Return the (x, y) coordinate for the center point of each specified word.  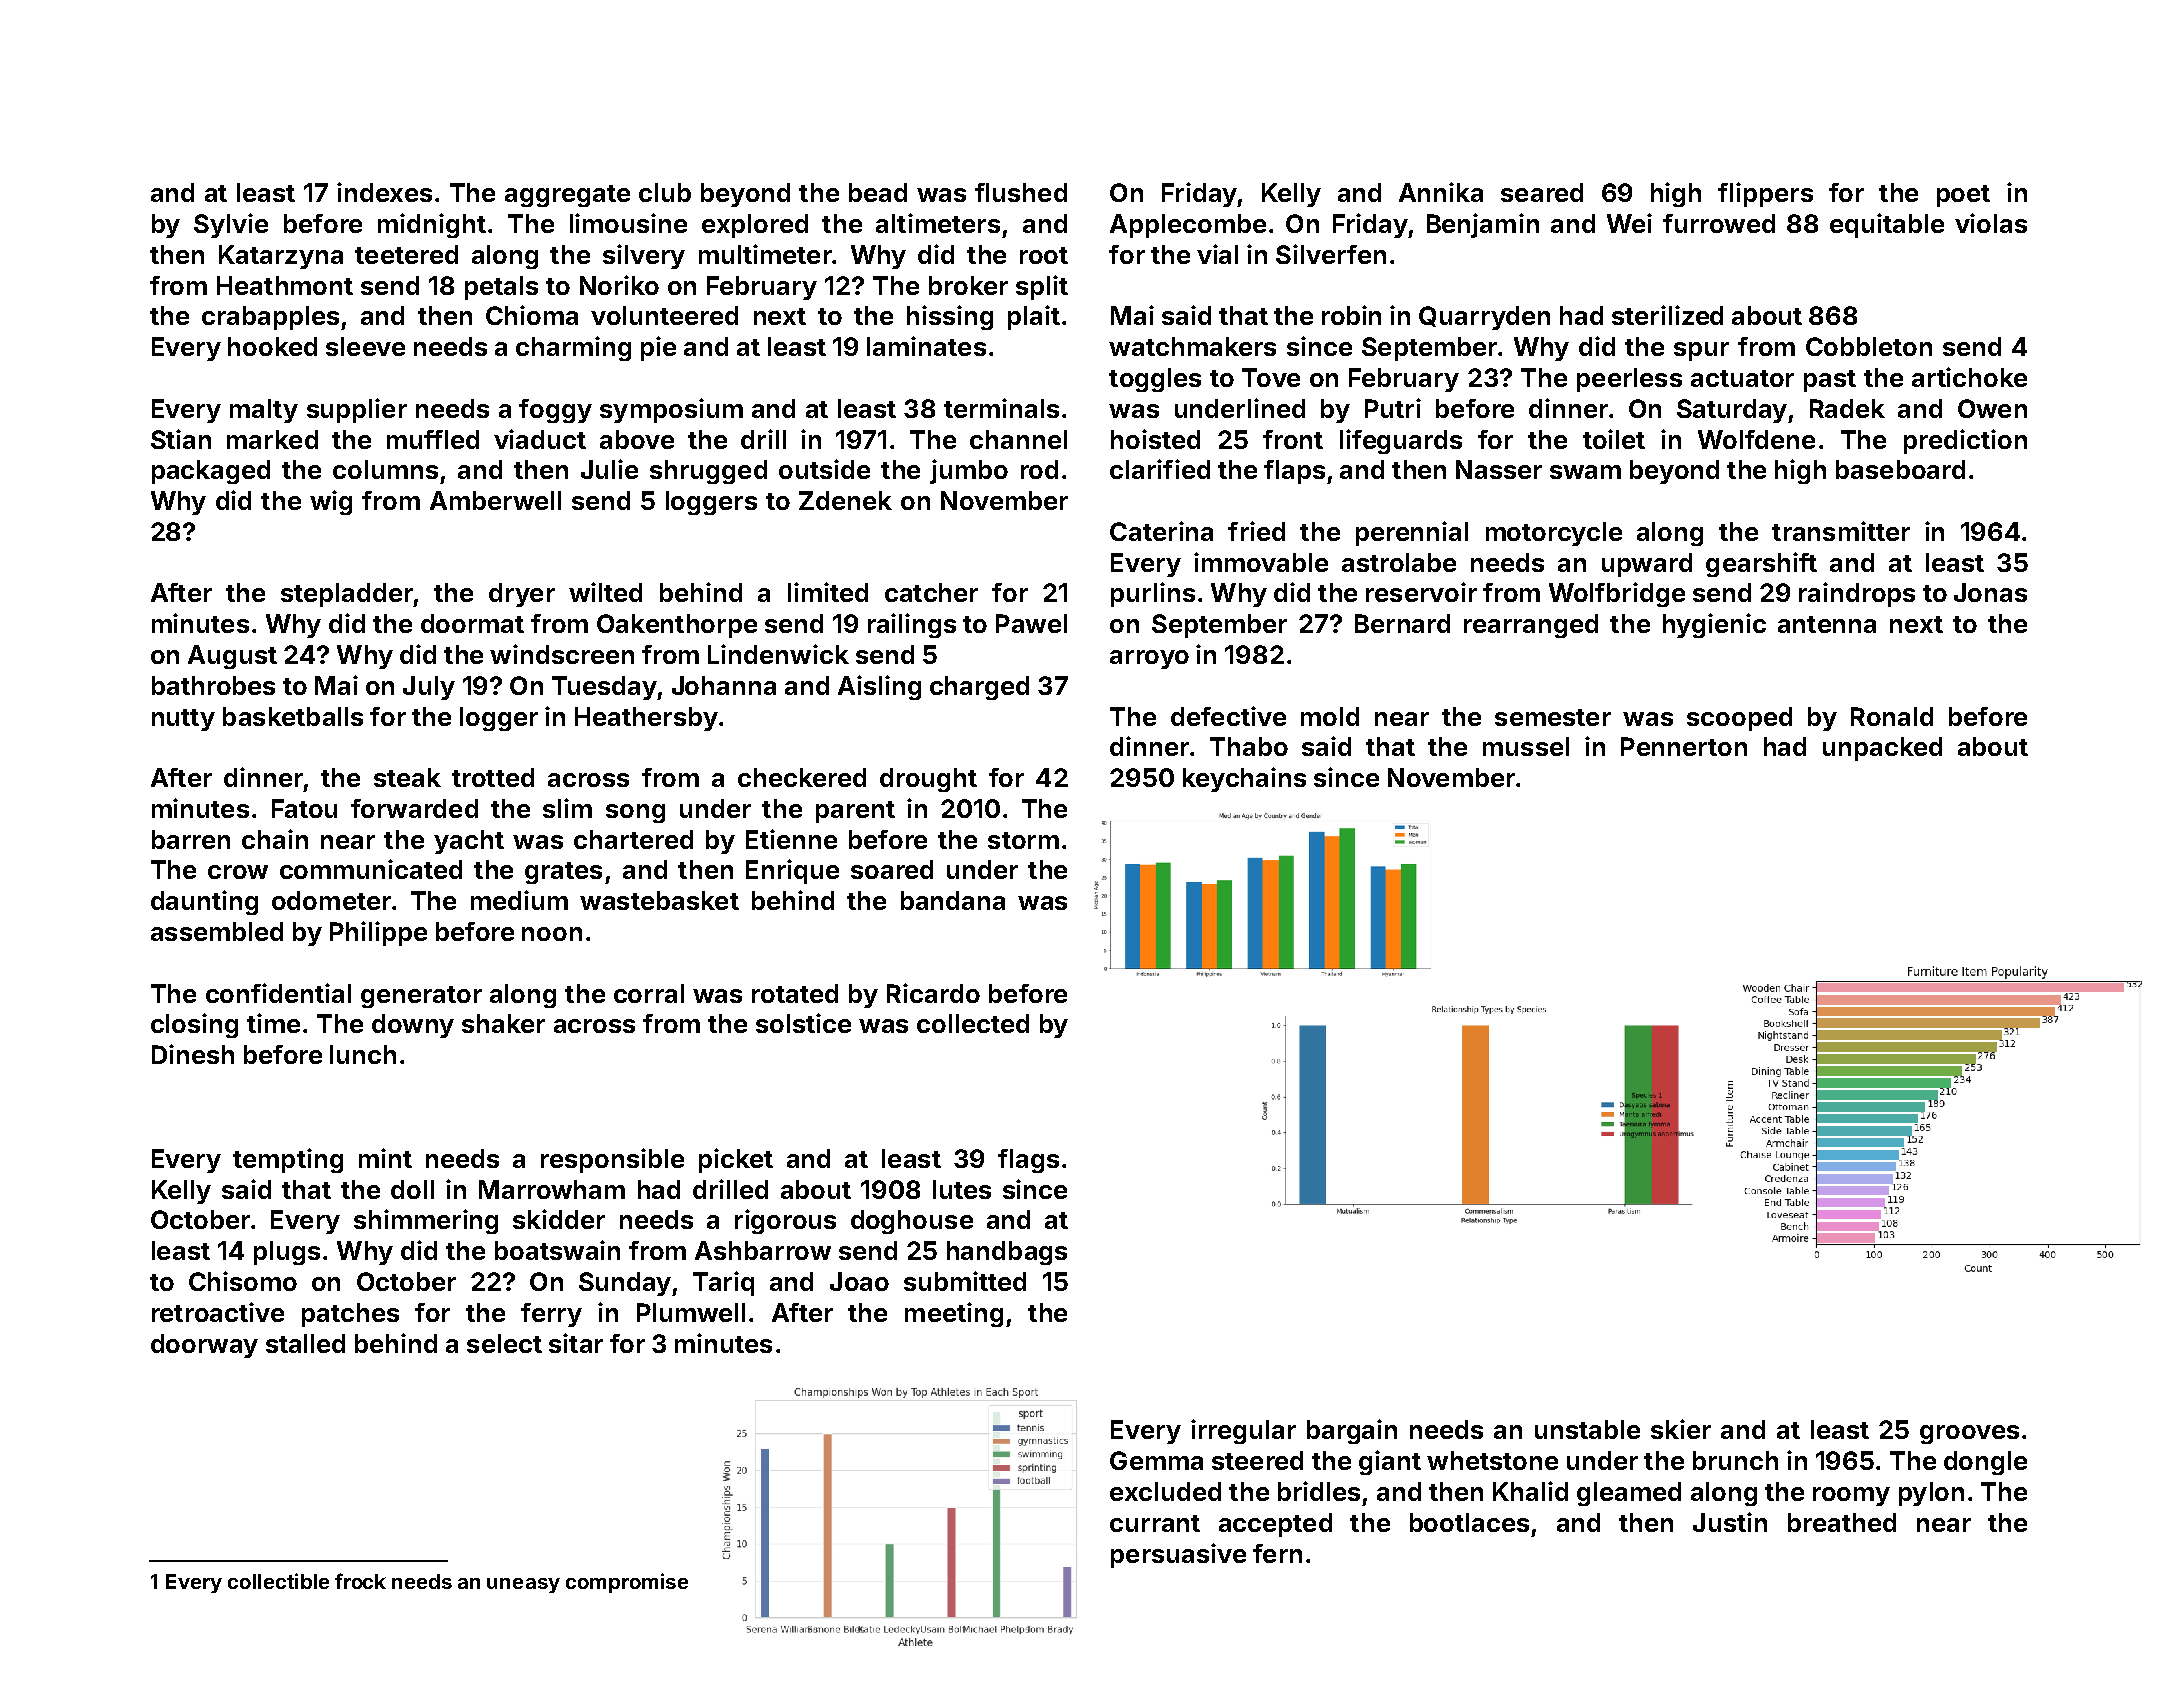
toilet (1614, 439)
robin (1351, 315)
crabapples (270, 318)
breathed (1842, 1522)
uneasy (523, 1585)
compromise (627, 1583)
